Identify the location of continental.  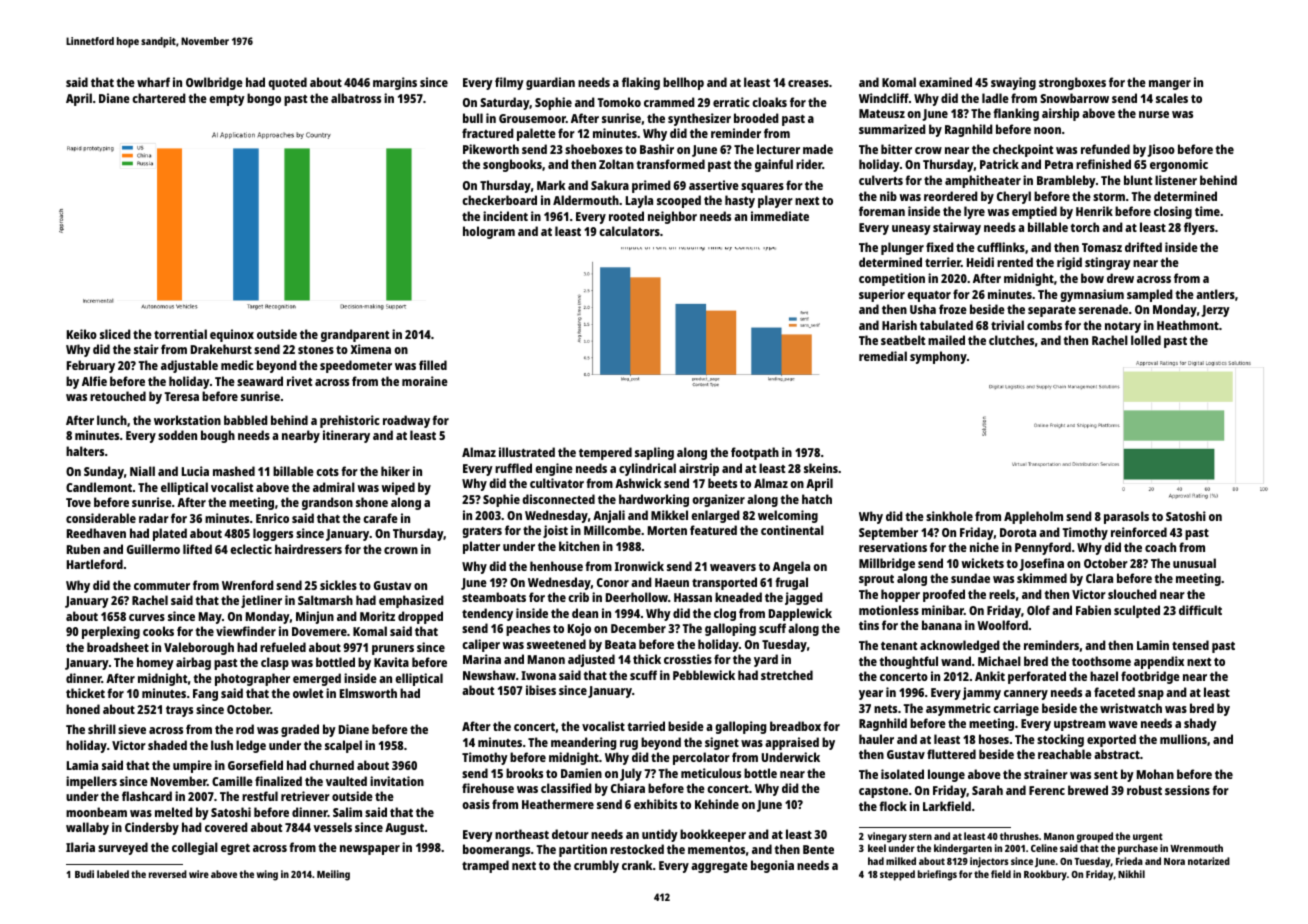
(792, 530).
